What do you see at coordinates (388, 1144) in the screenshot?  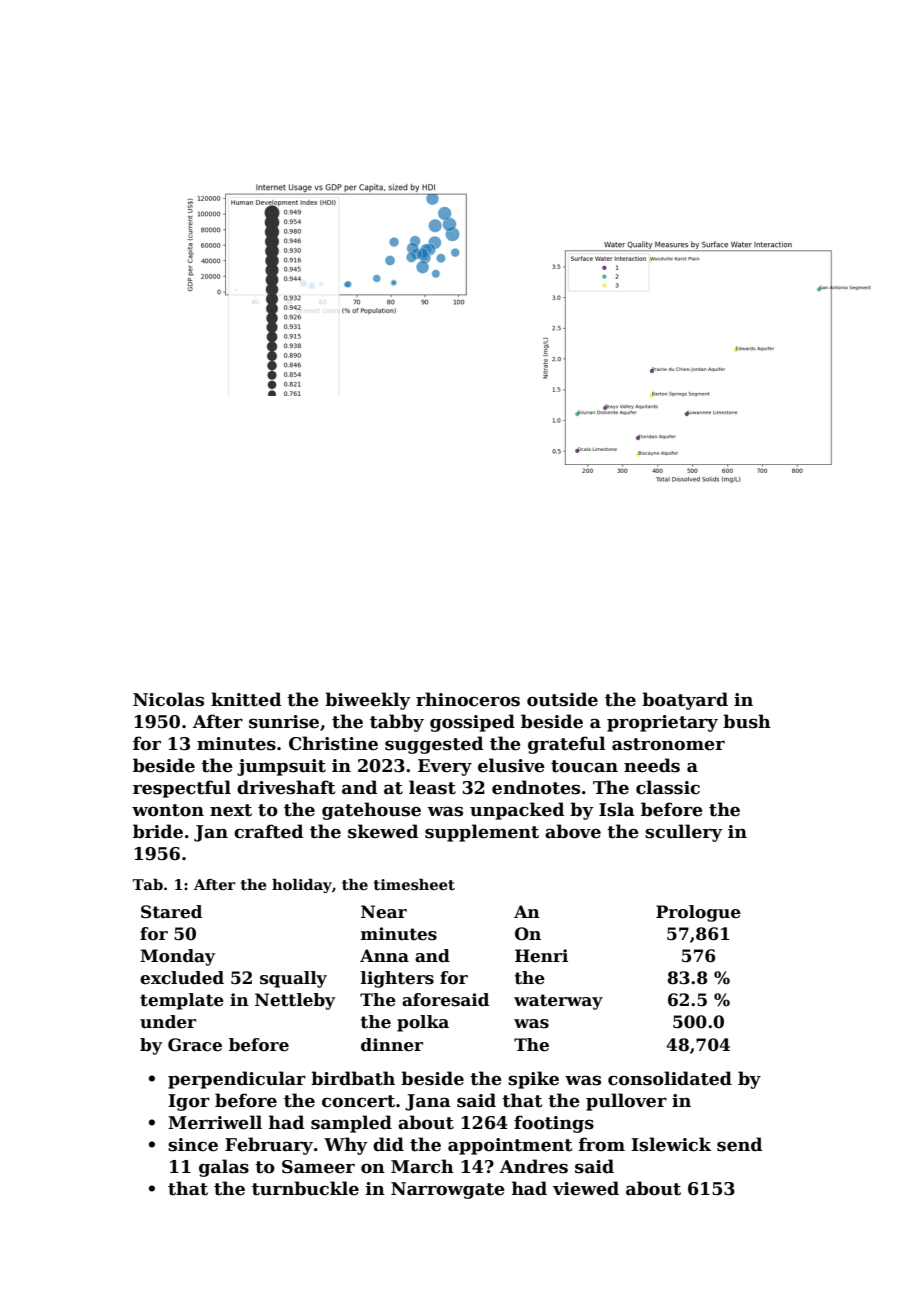 I see `did` at bounding box center [388, 1144].
